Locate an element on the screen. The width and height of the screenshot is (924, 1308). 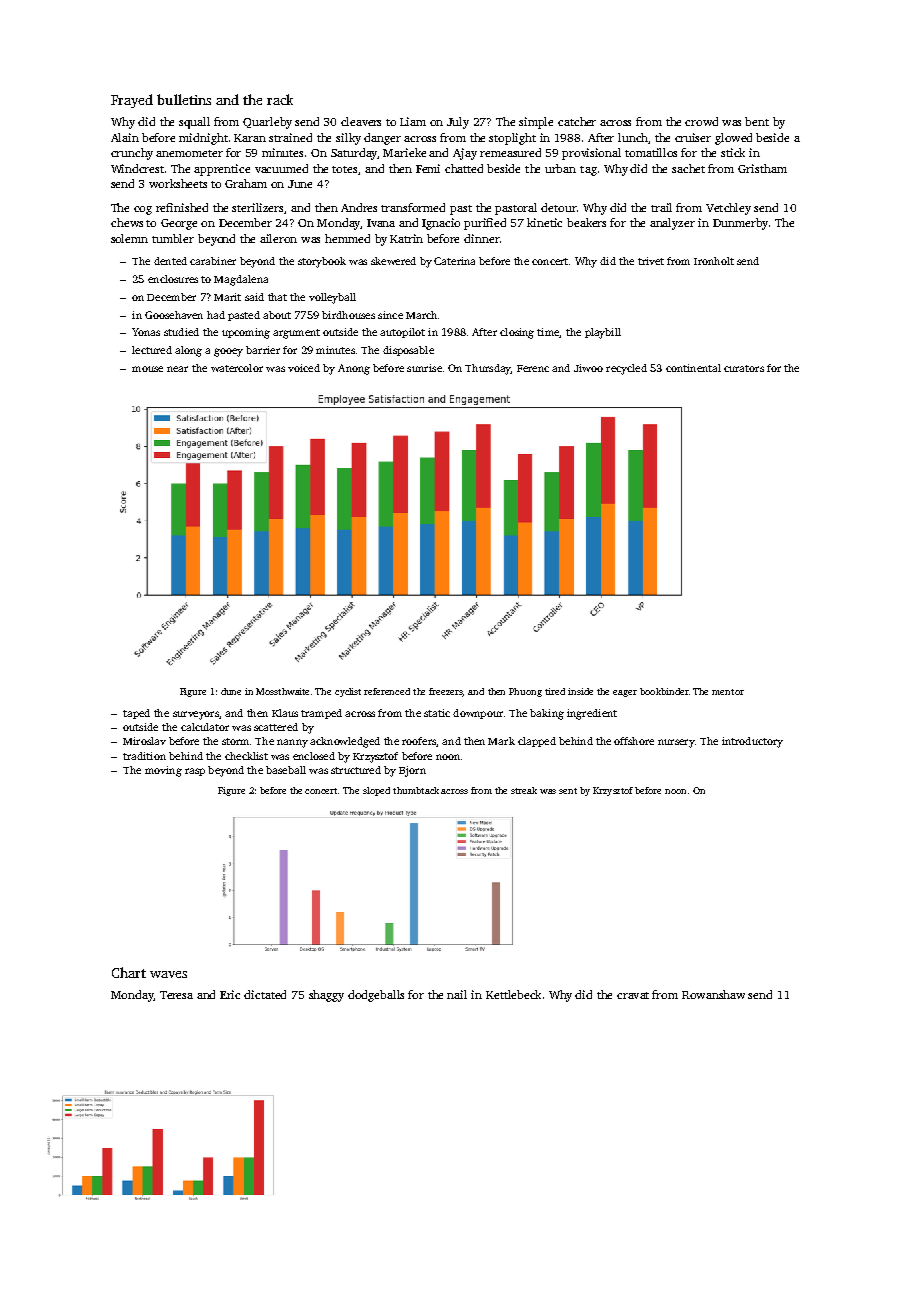
taped is located at coordinates (136, 714).
